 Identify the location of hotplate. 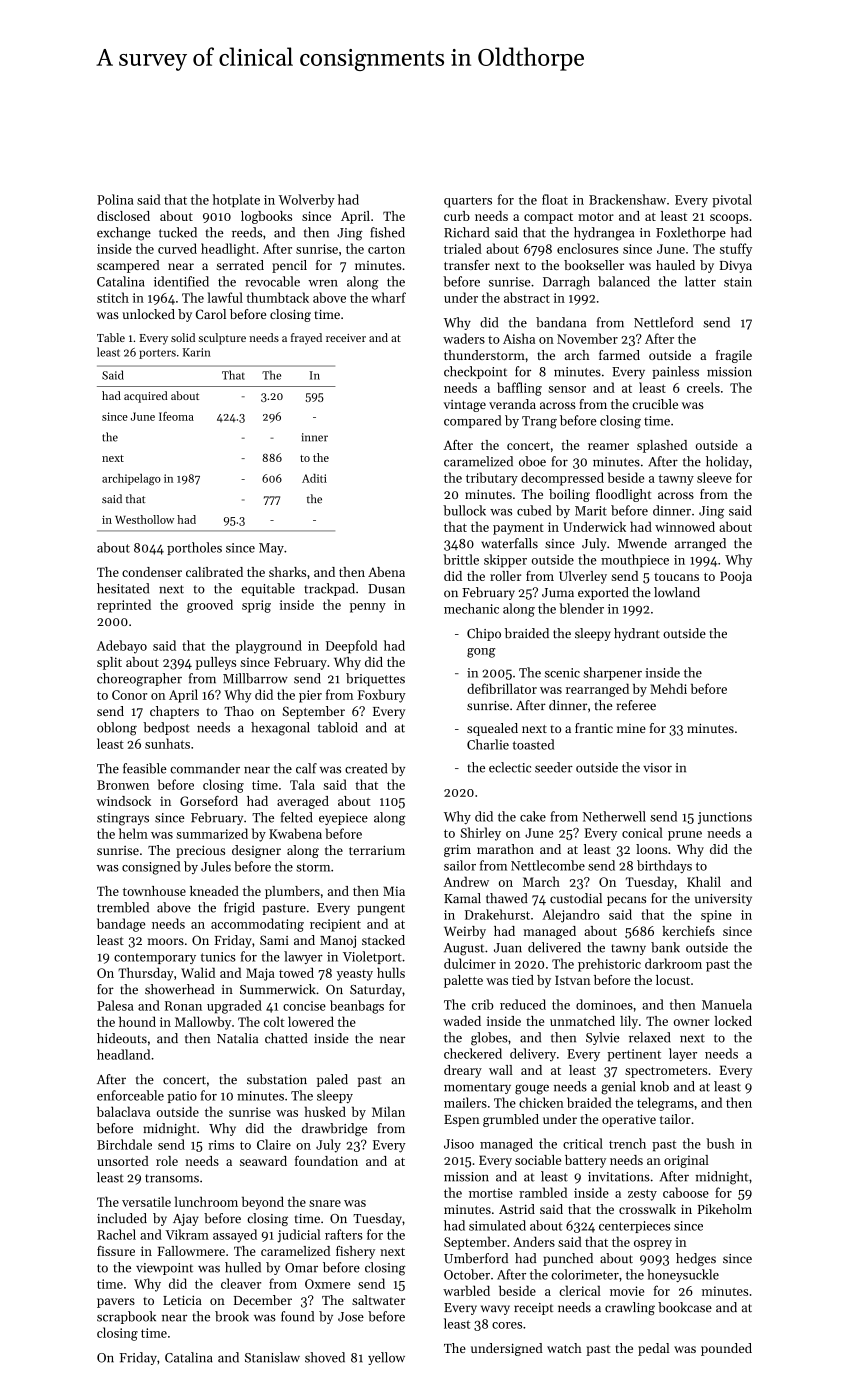
(236, 200).
